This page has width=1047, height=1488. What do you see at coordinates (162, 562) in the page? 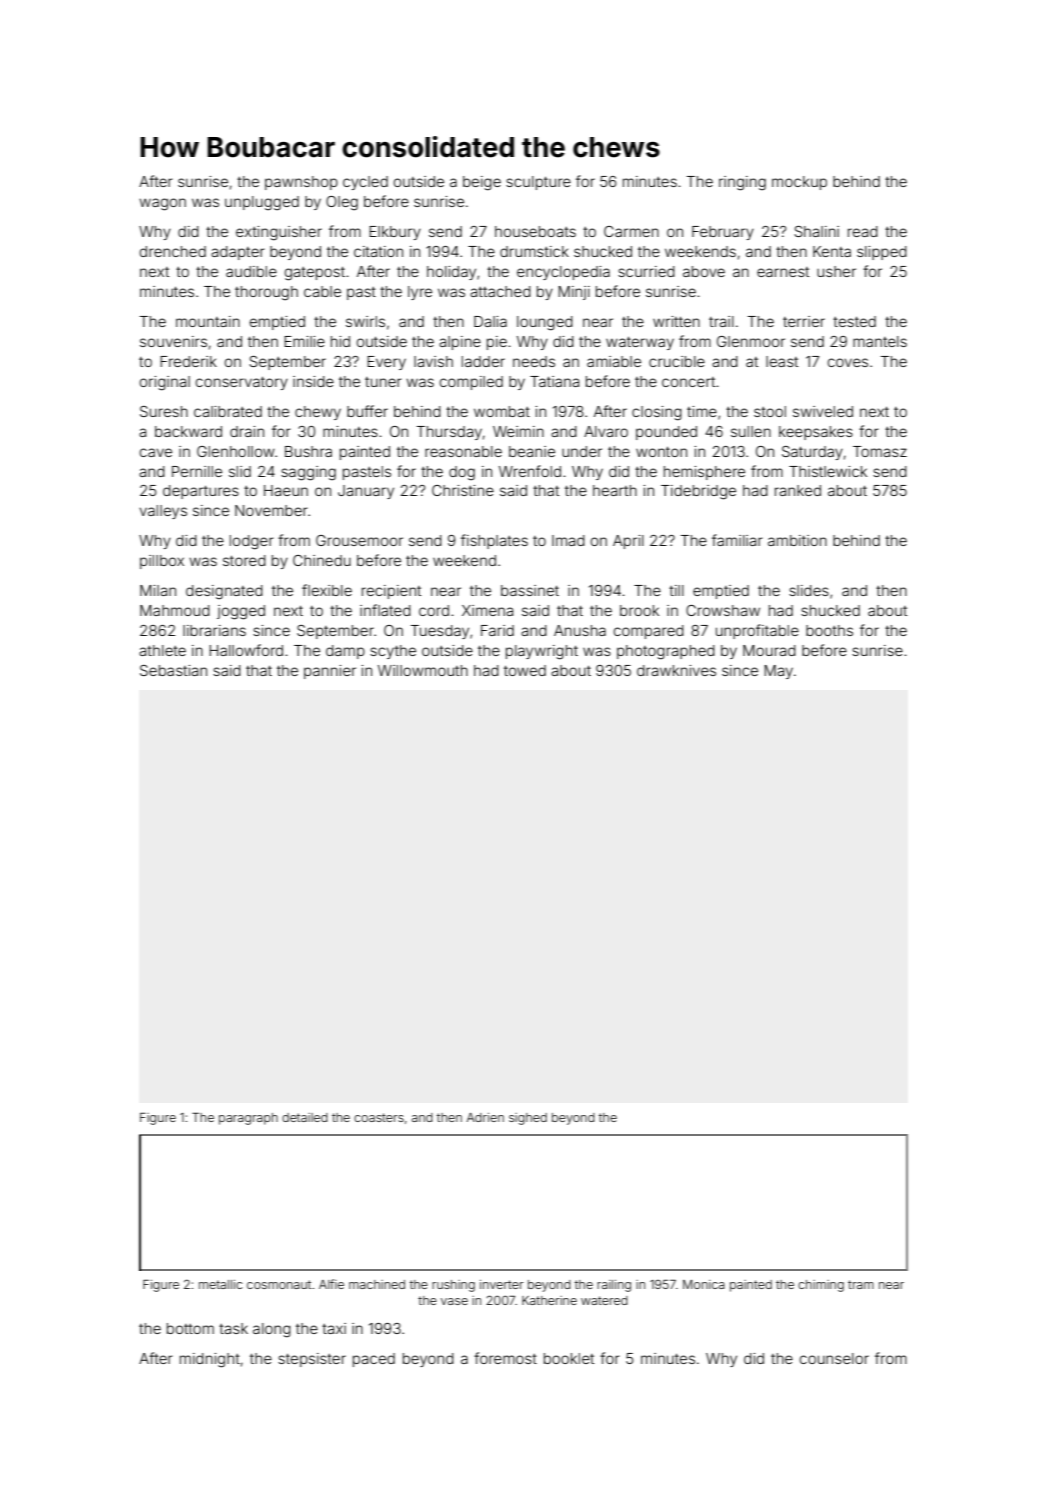
I see `pillbox` at bounding box center [162, 562].
